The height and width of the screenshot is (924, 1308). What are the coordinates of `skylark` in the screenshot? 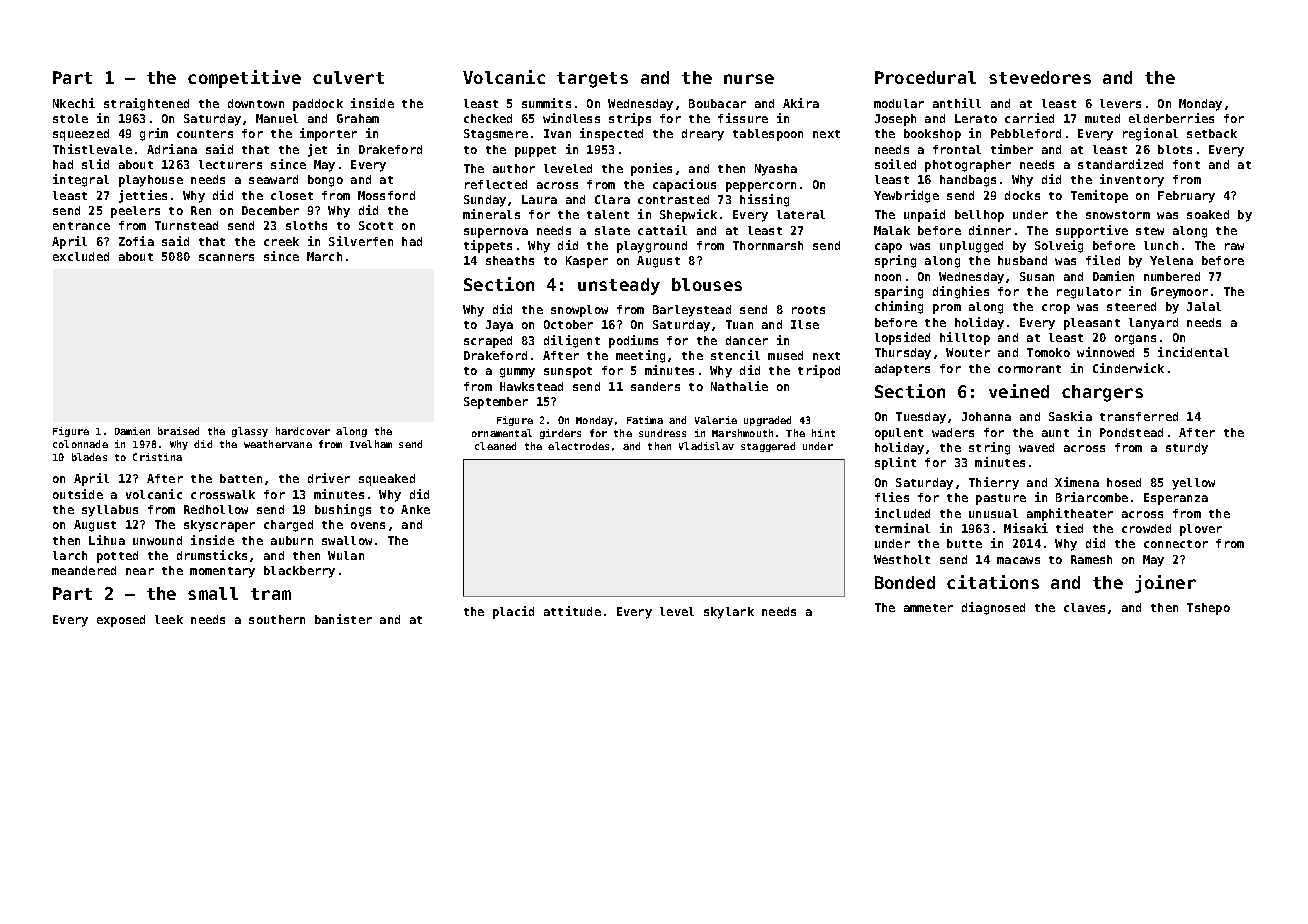 It's located at (729, 613).
